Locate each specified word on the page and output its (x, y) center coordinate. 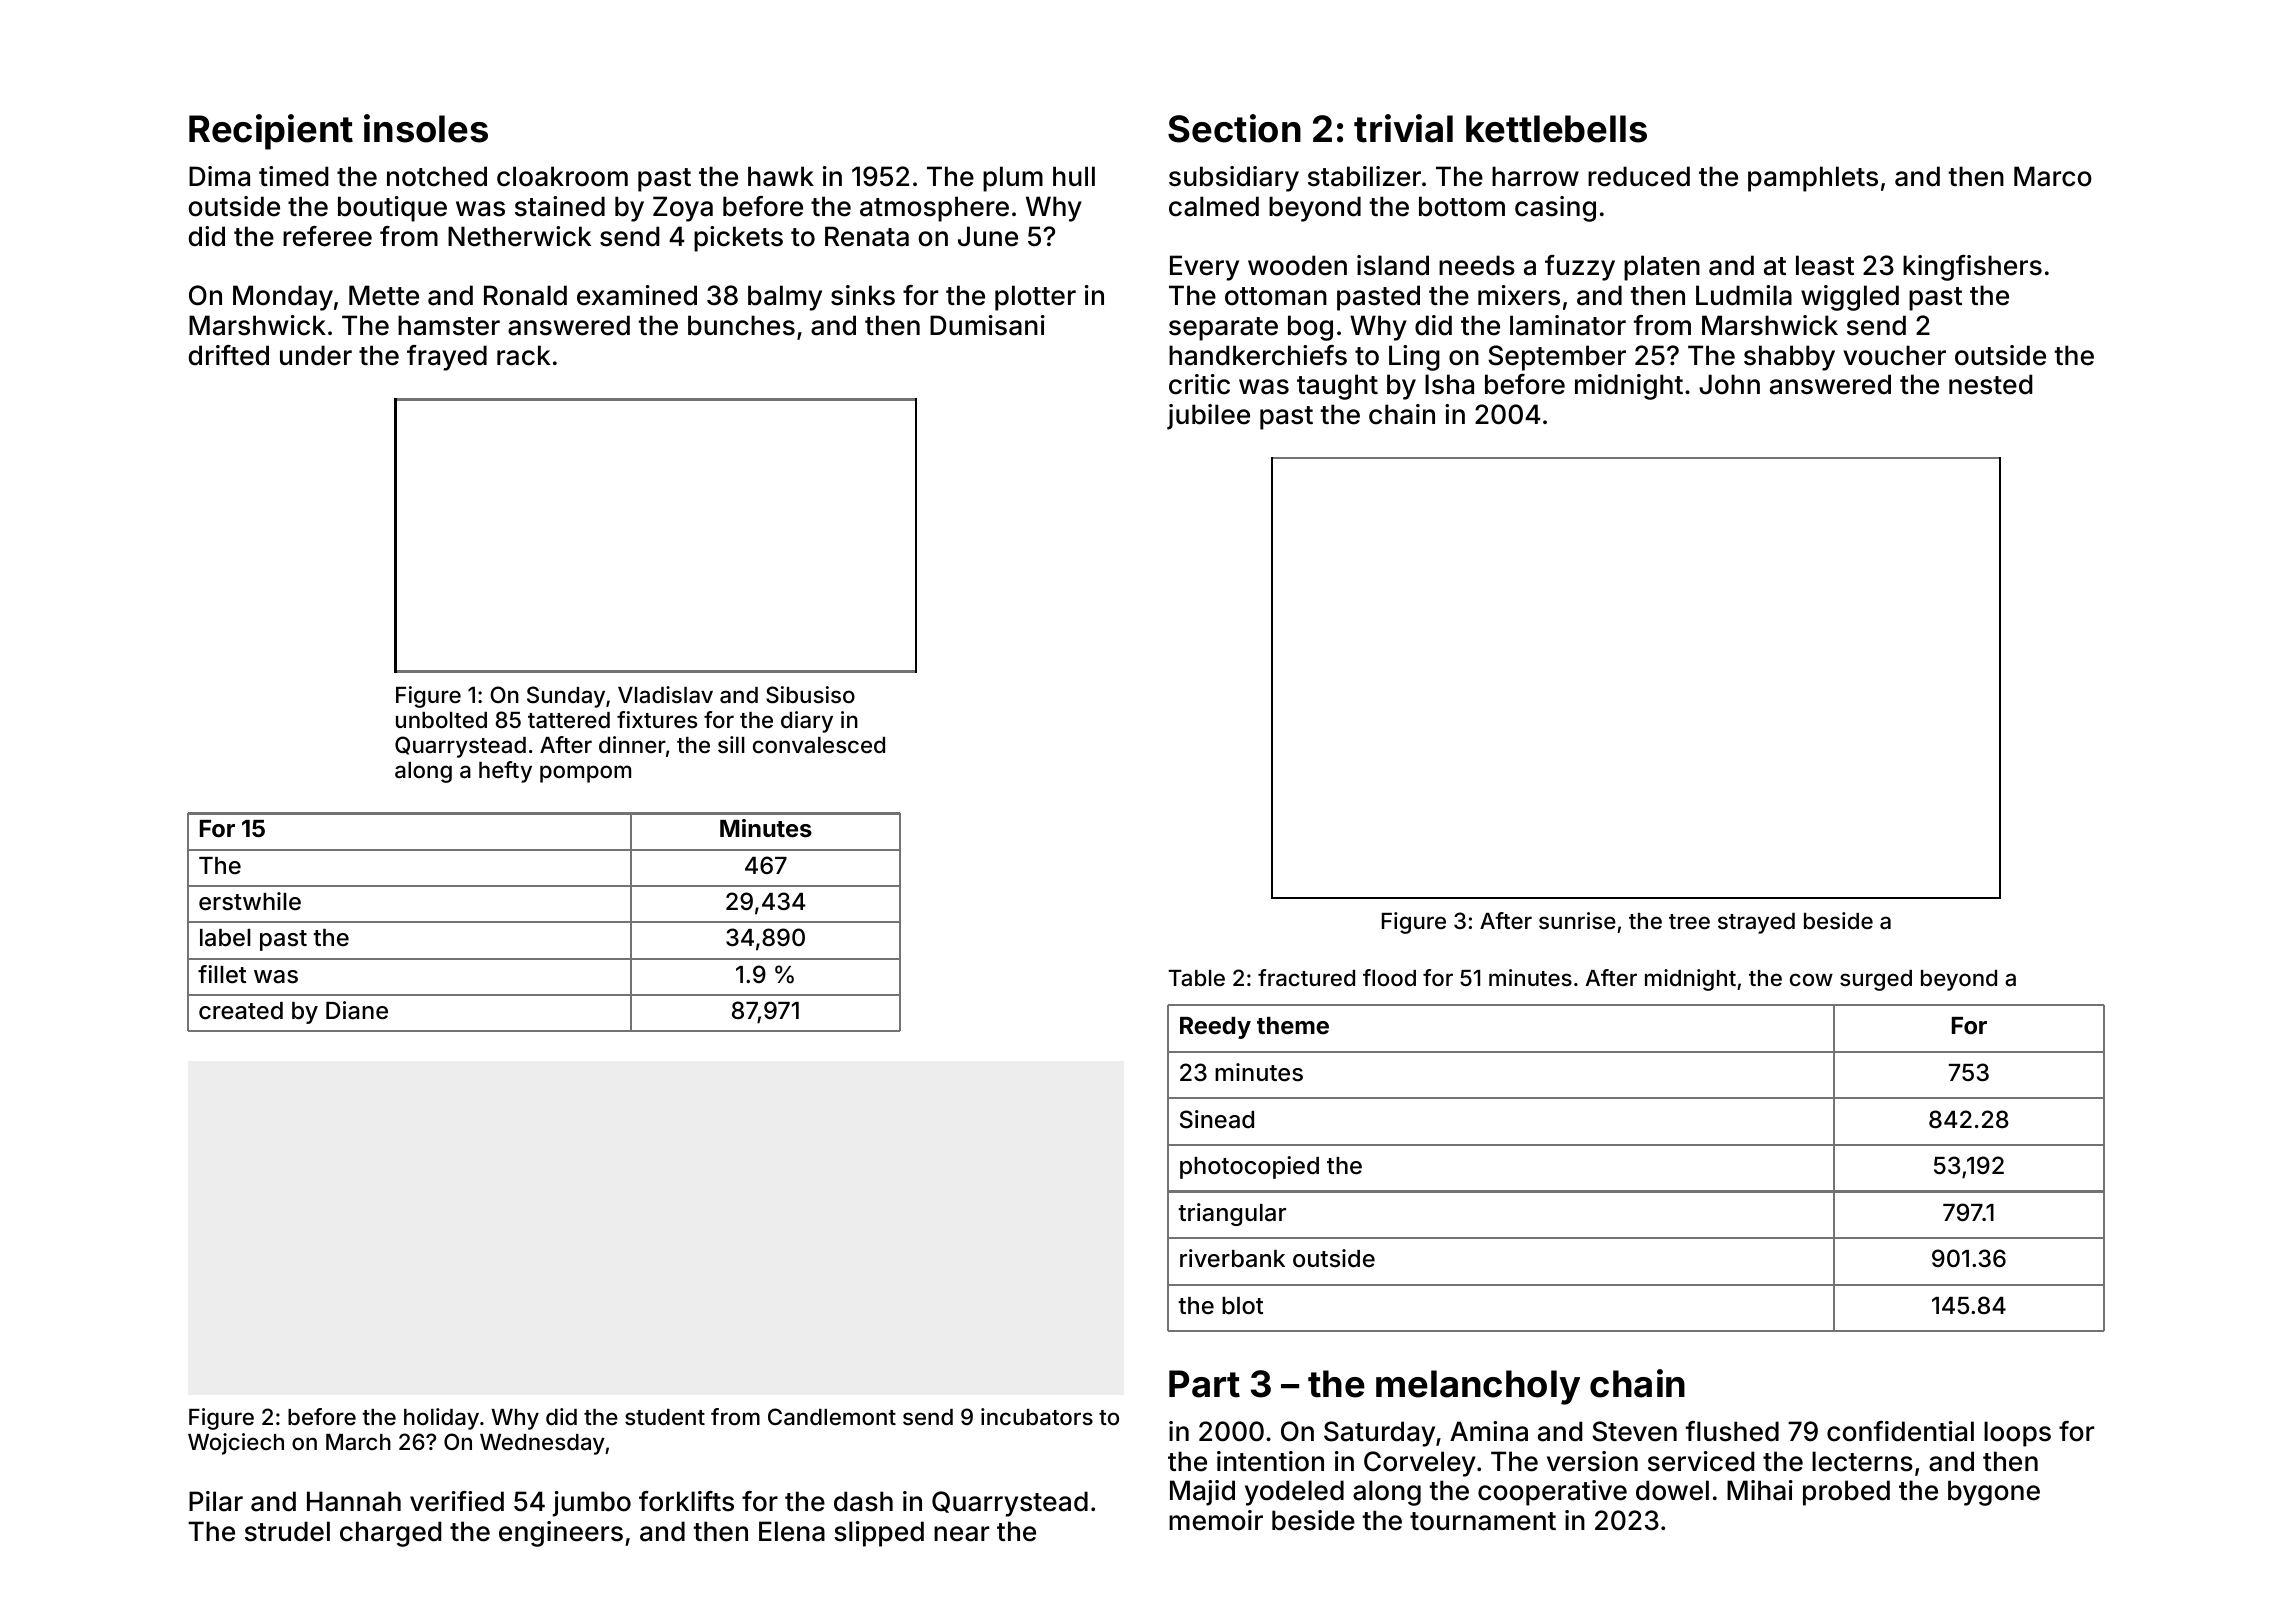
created (241, 1011)
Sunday (566, 697)
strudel (287, 1531)
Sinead (1217, 1119)
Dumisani (987, 325)
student (665, 1417)
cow (1811, 979)
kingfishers (1972, 268)
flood (1389, 977)
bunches (741, 325)
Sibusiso (810, 695)
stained (560, 206)
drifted (229, 355)
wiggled (1850, 298)
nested (1990, 384)
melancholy (1478, 1387)
